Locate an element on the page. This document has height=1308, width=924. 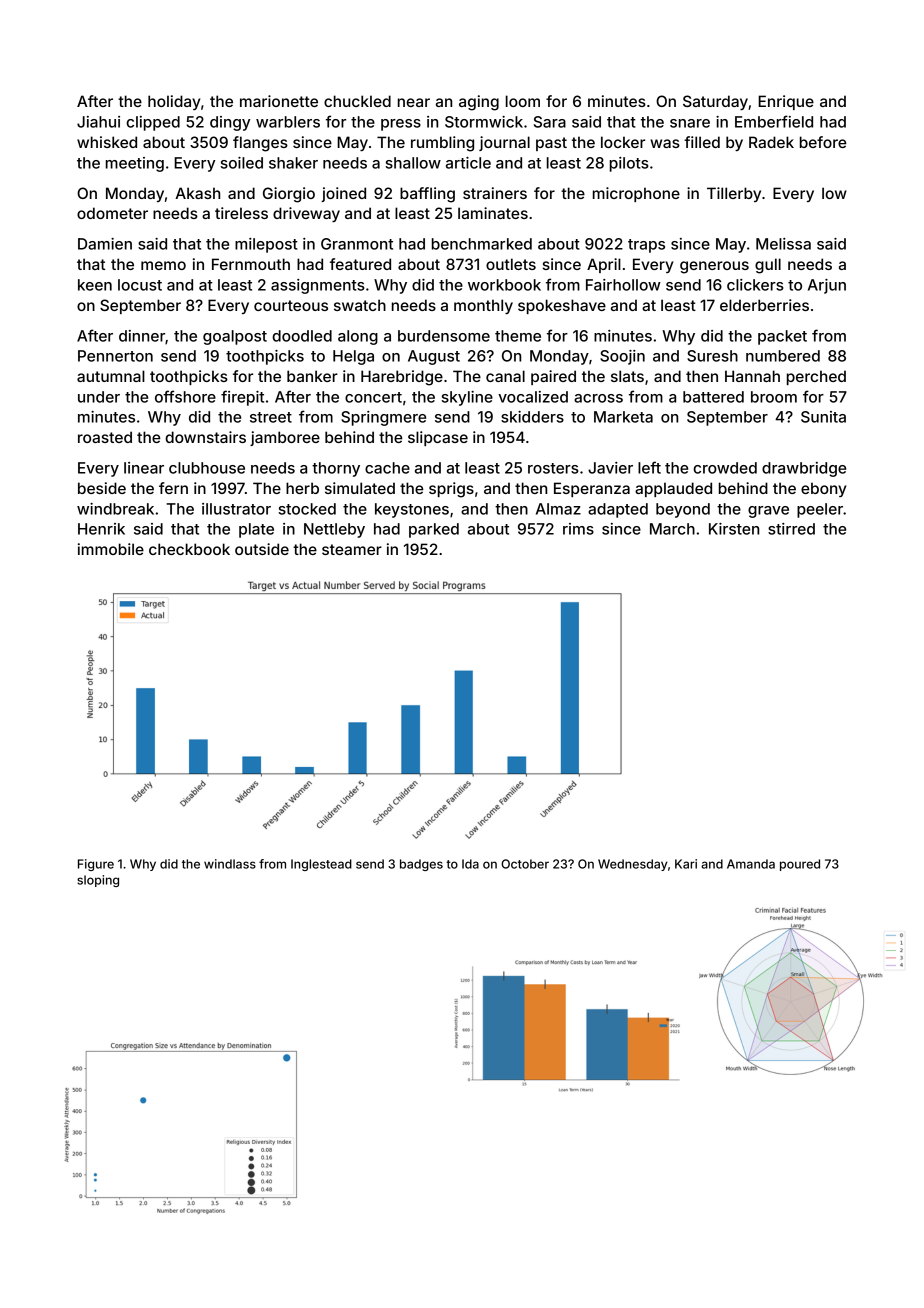
Figure is located at coordinates (96, 865).
